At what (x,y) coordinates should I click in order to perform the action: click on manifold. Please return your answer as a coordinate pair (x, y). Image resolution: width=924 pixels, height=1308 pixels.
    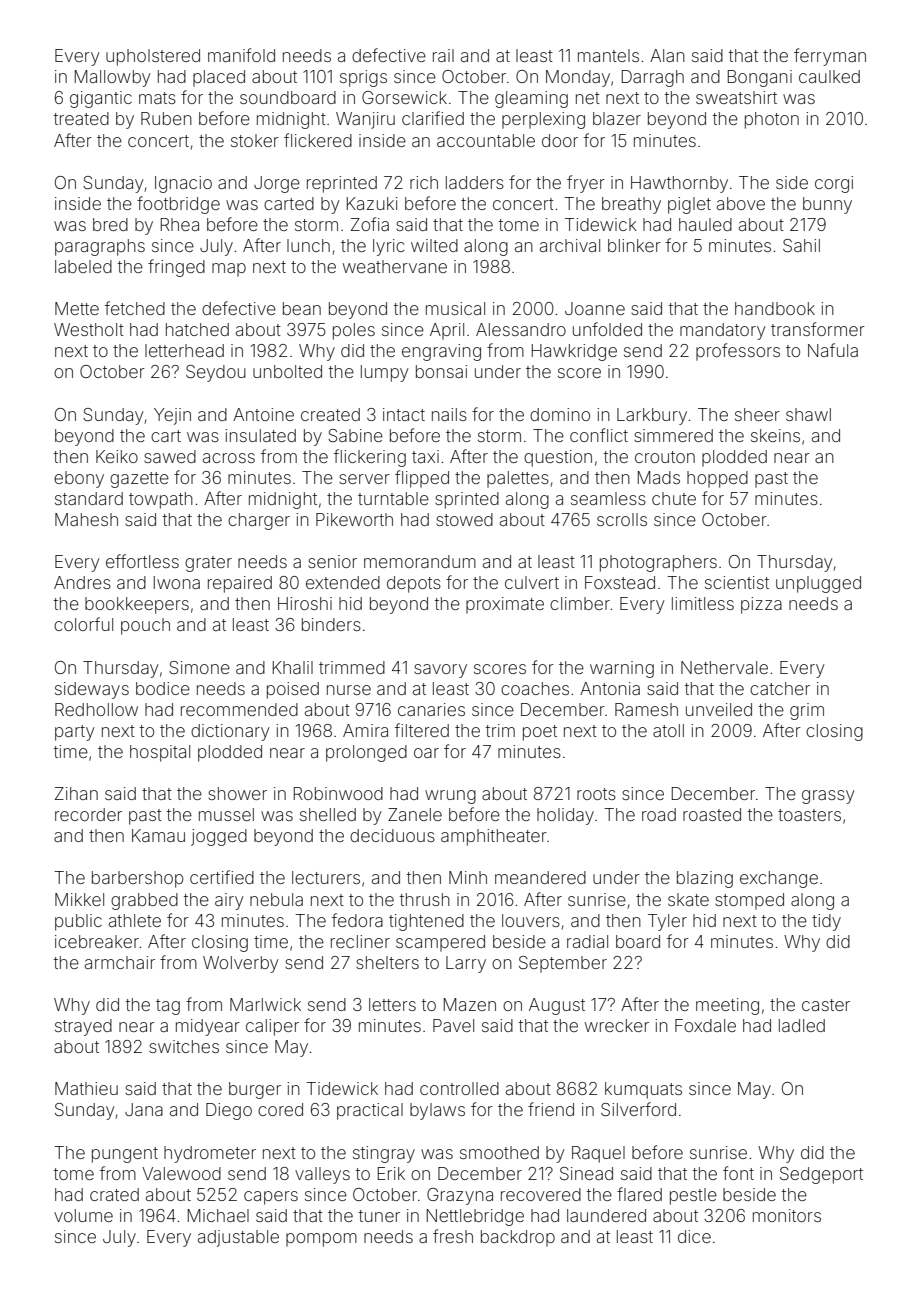
    Looking at the image, I should click on (241, 55).
